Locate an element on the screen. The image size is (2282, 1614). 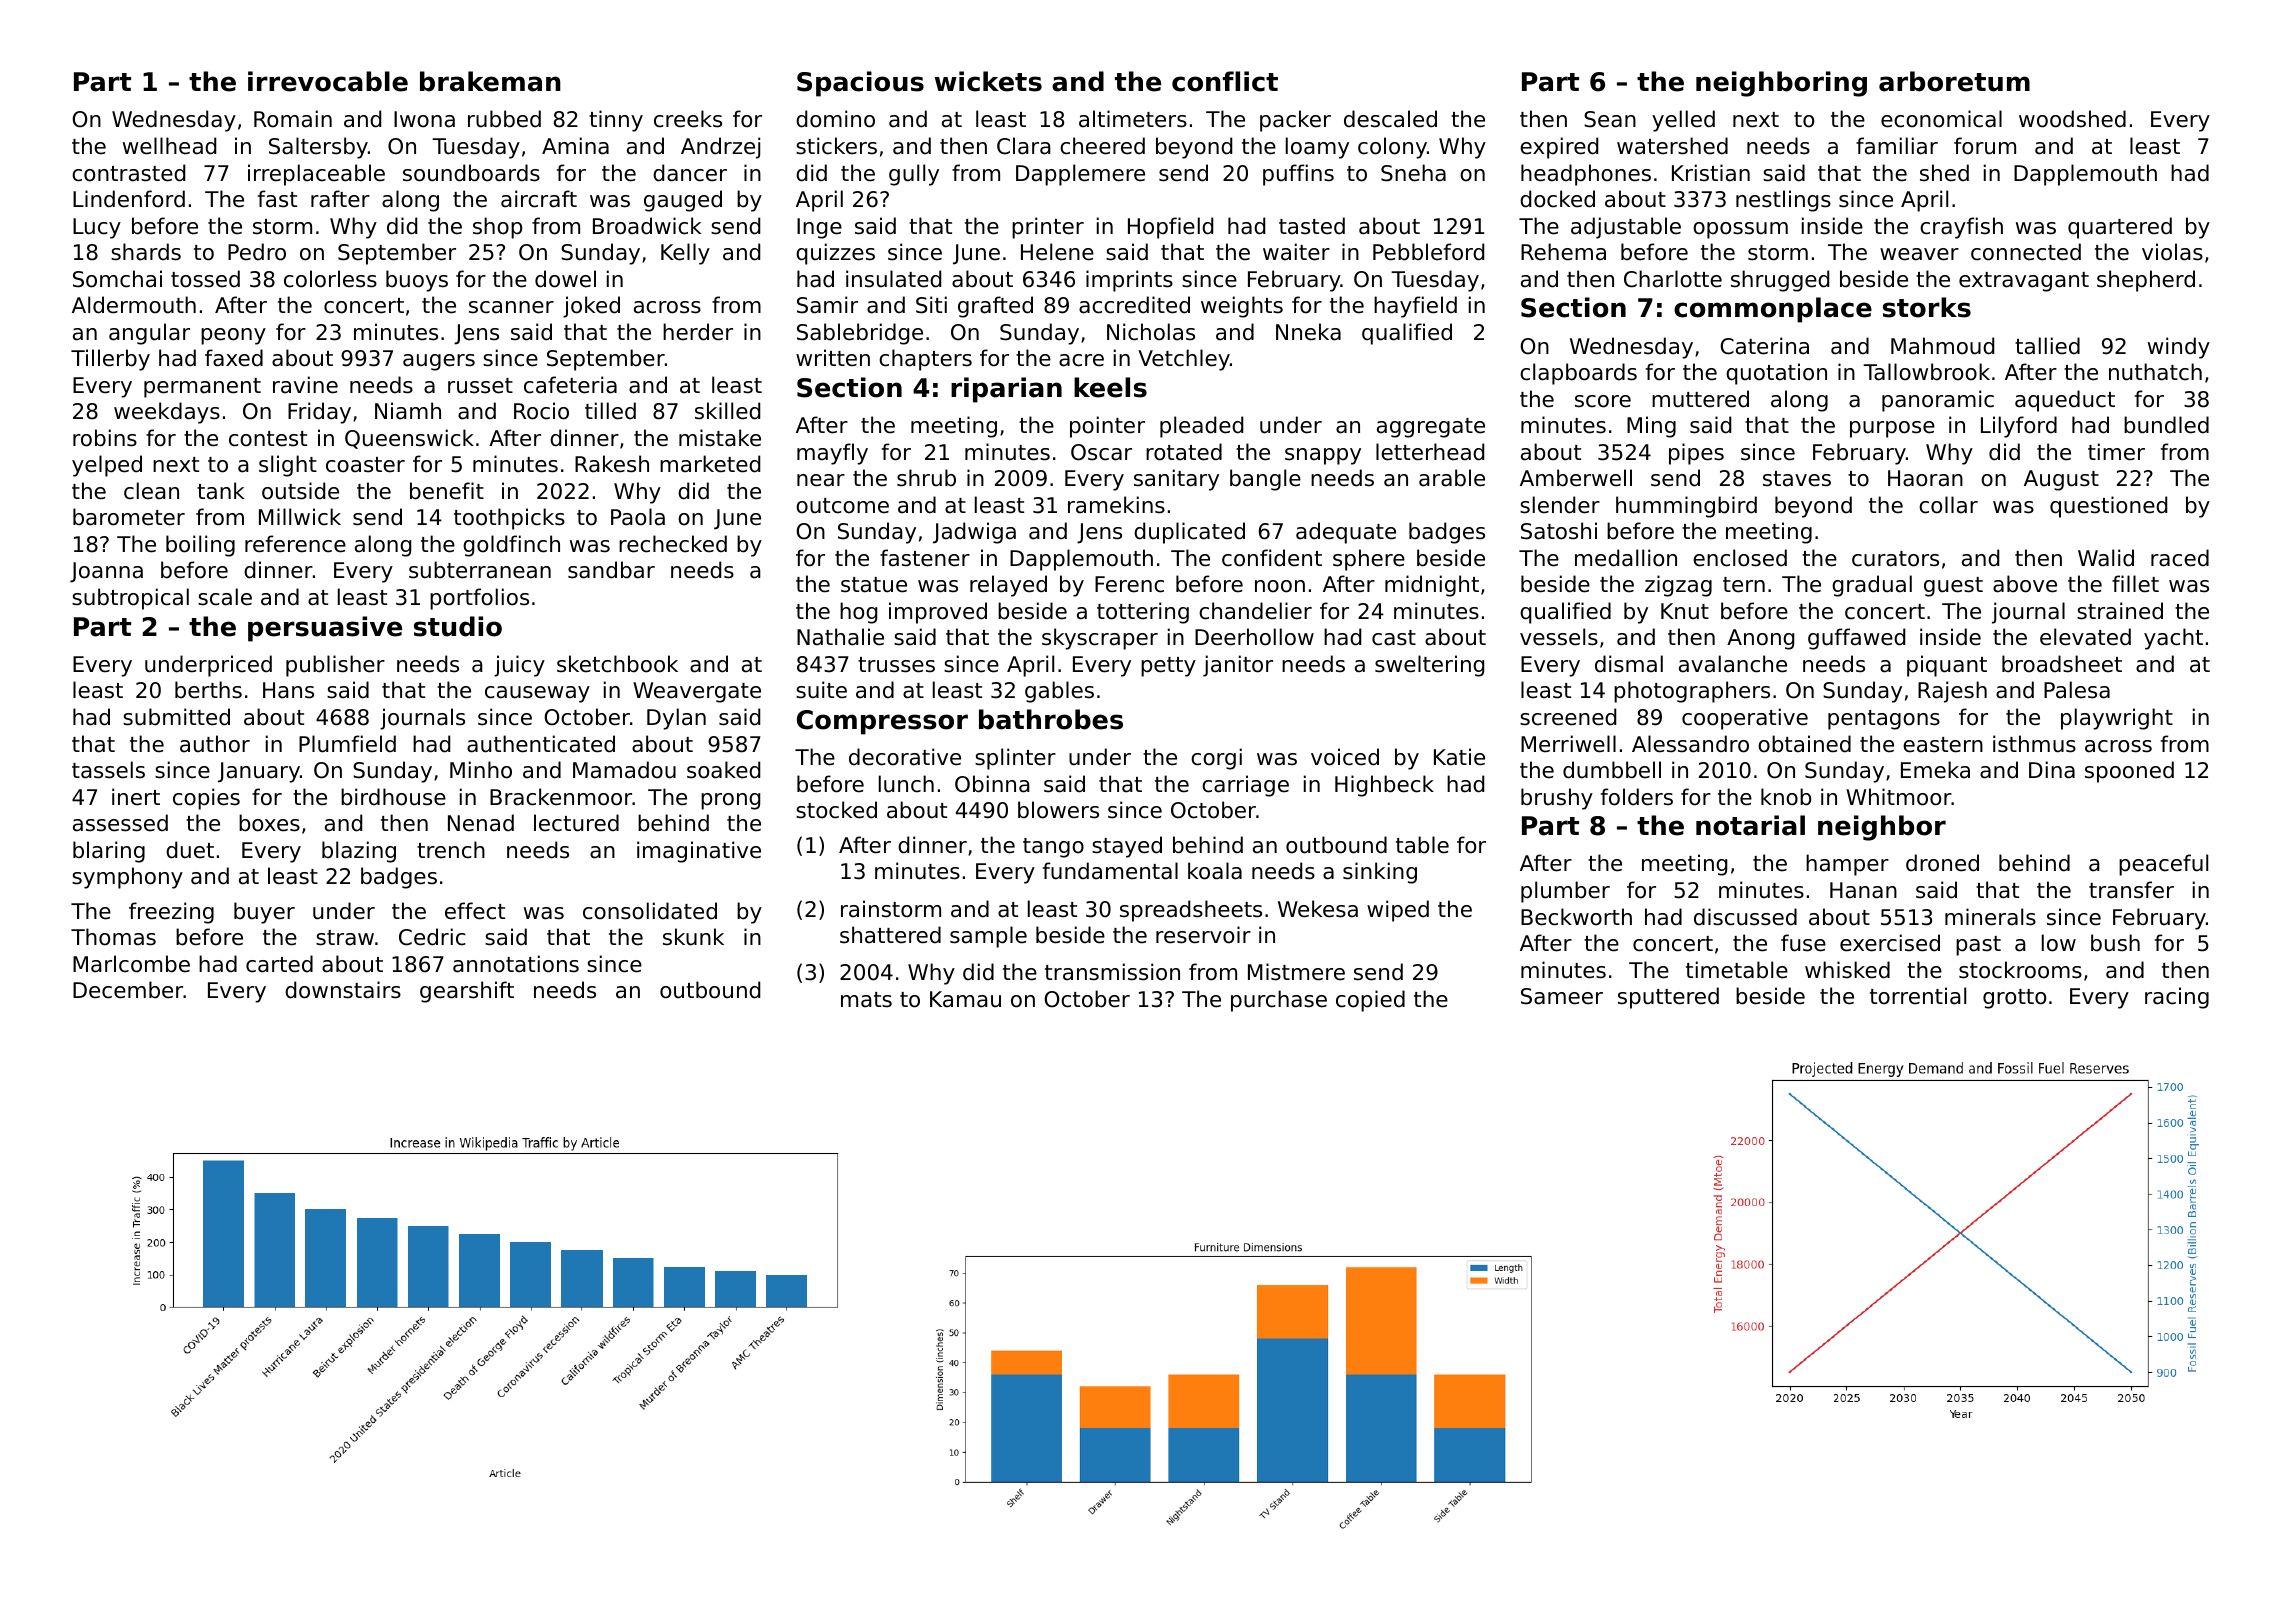
Hopfield is located at coordinates (1170, 228).
